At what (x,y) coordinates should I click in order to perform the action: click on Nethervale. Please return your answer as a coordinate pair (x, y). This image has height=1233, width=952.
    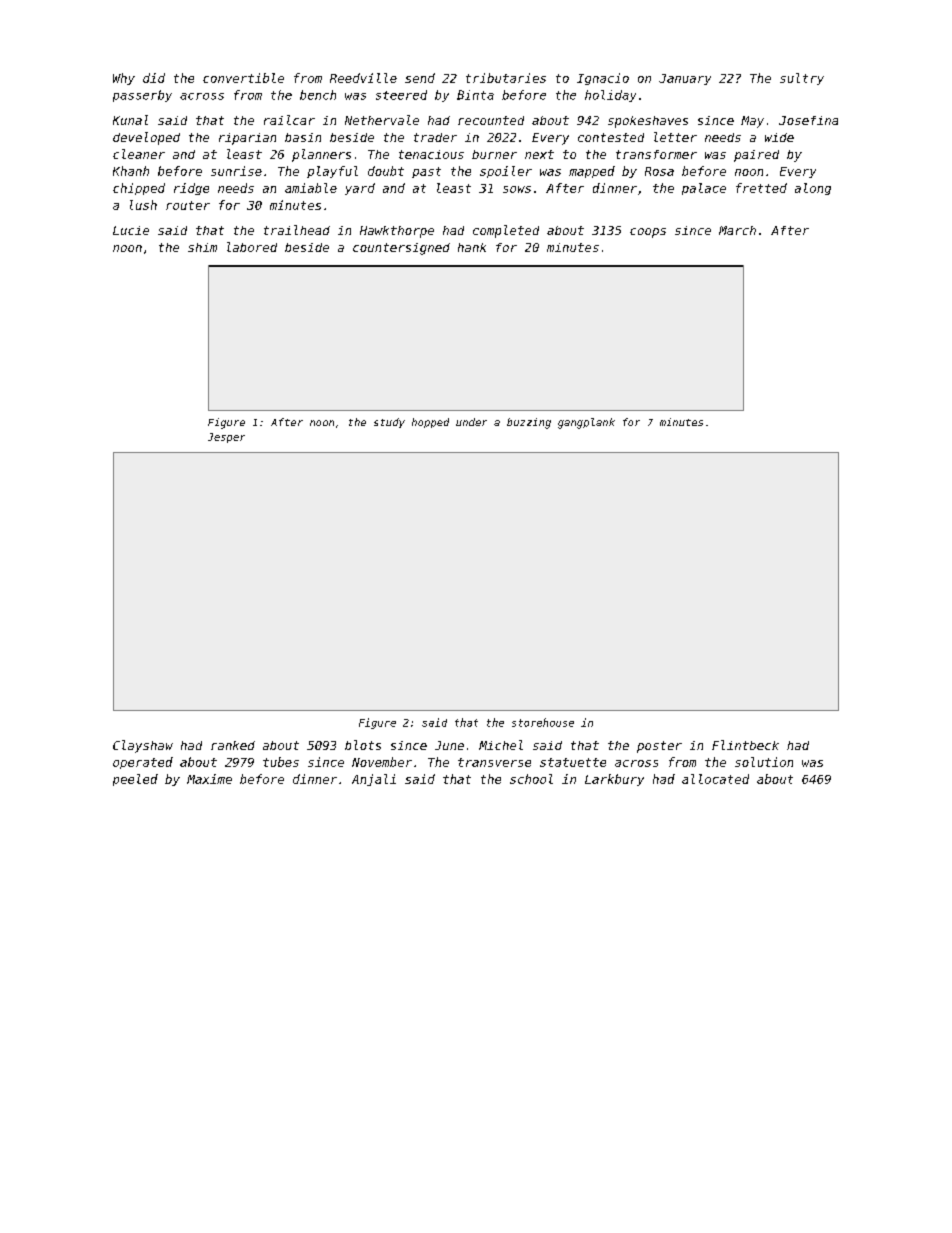
    Looking at the image, I should click on (382, 120).
